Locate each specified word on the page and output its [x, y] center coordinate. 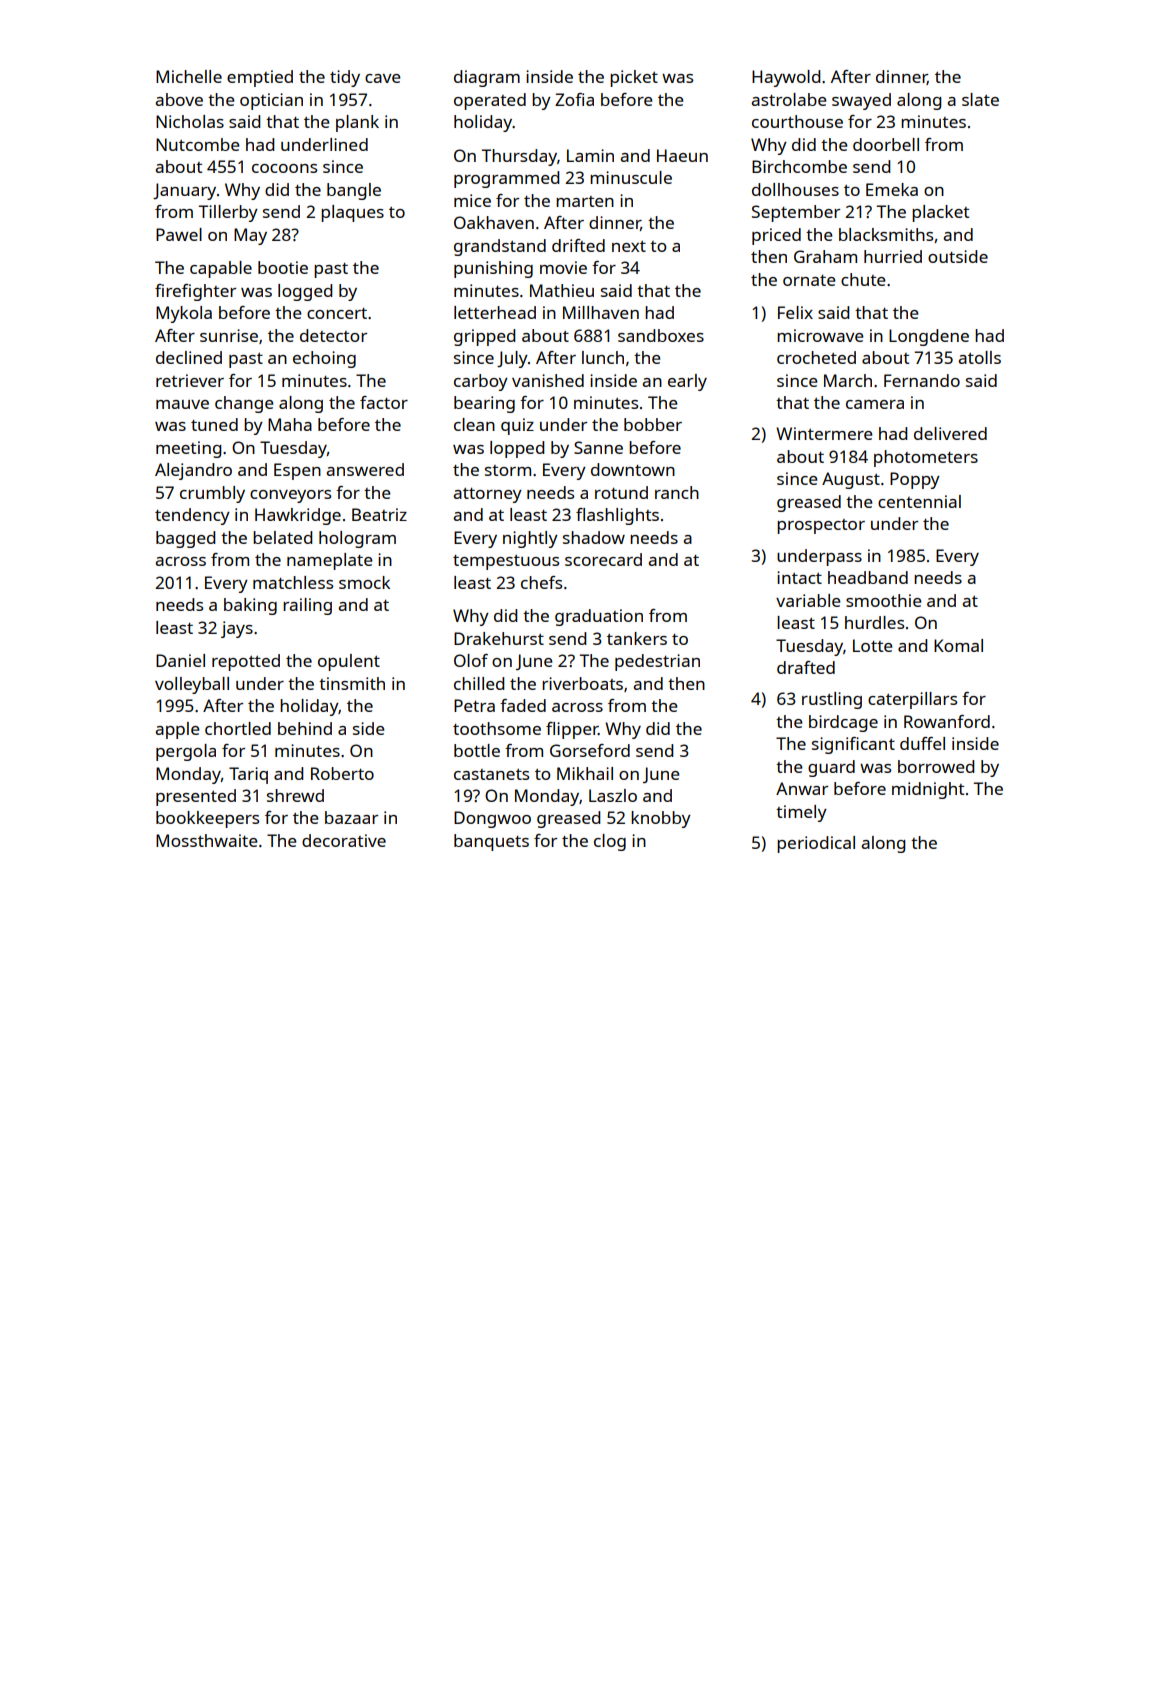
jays [237, 629]
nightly [530, 539]
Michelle [189, 76]
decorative [344, 840]
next [629, 246]
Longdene [929, 337]
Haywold [786, 78]
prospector [821, 526]
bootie [283, 267]
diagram [487, 78]
